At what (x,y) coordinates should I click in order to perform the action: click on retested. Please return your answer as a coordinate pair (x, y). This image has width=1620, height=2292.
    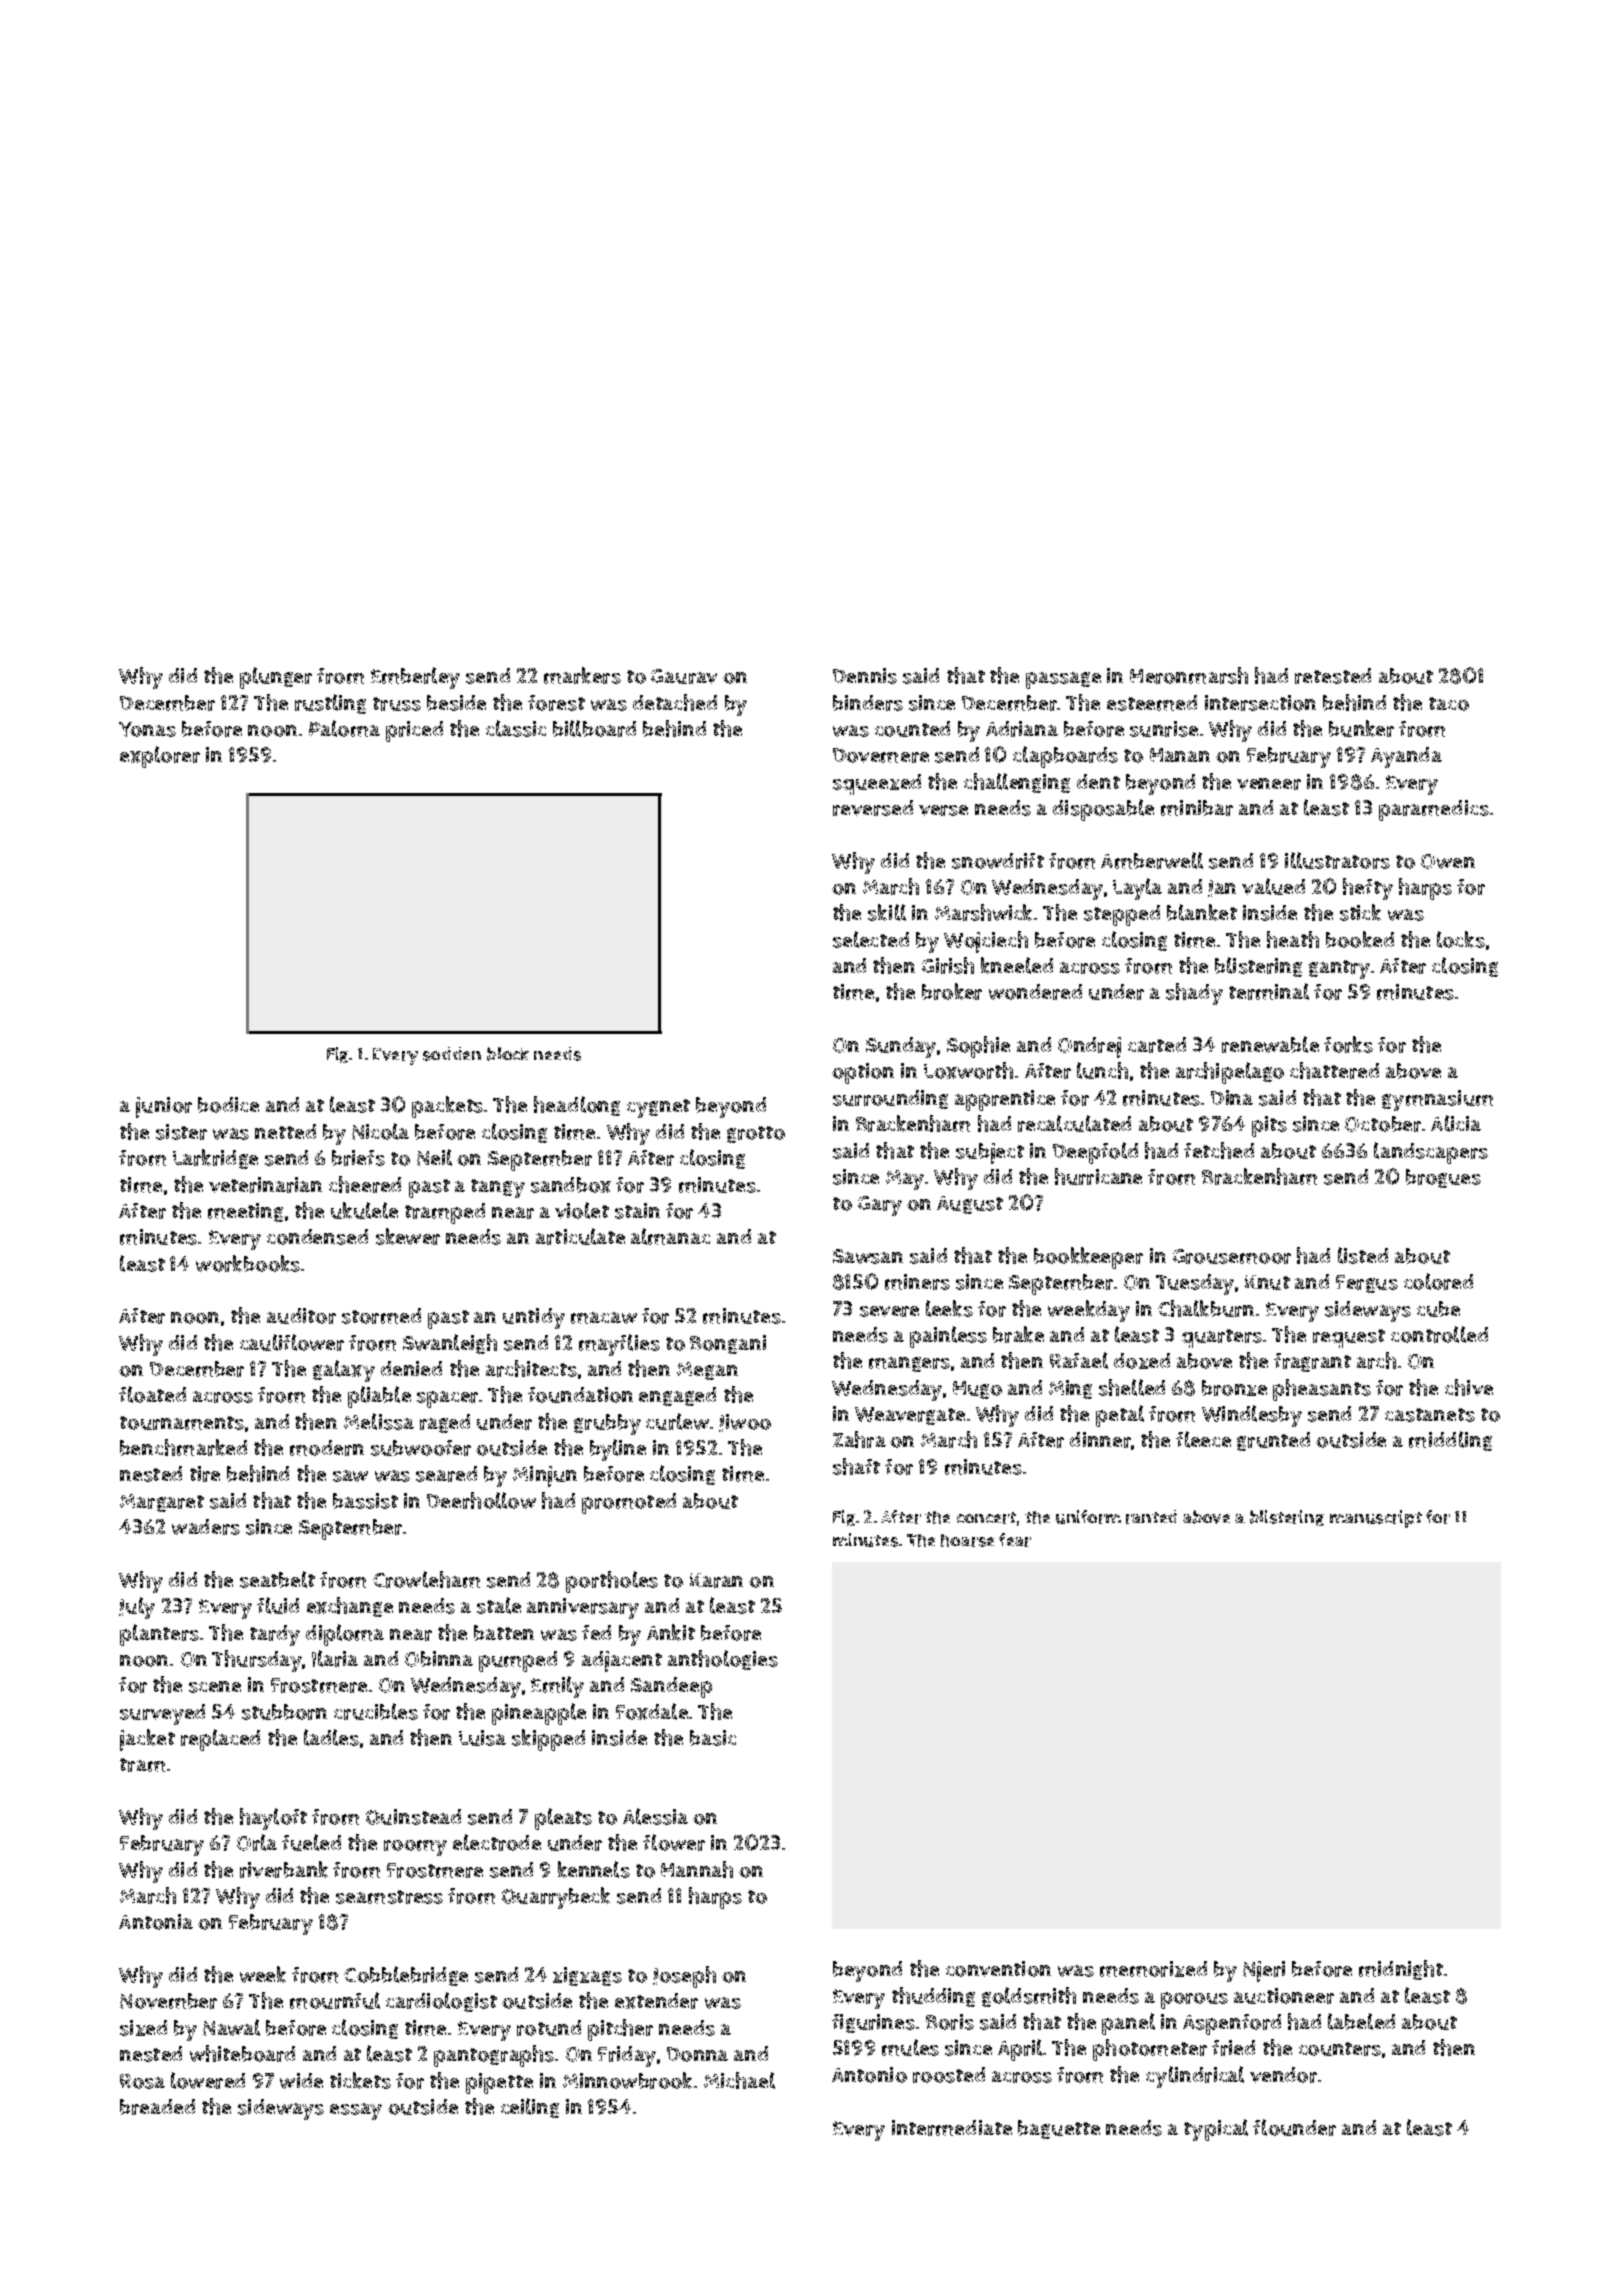
    Looking at the image, I should click on (1333, 676).
